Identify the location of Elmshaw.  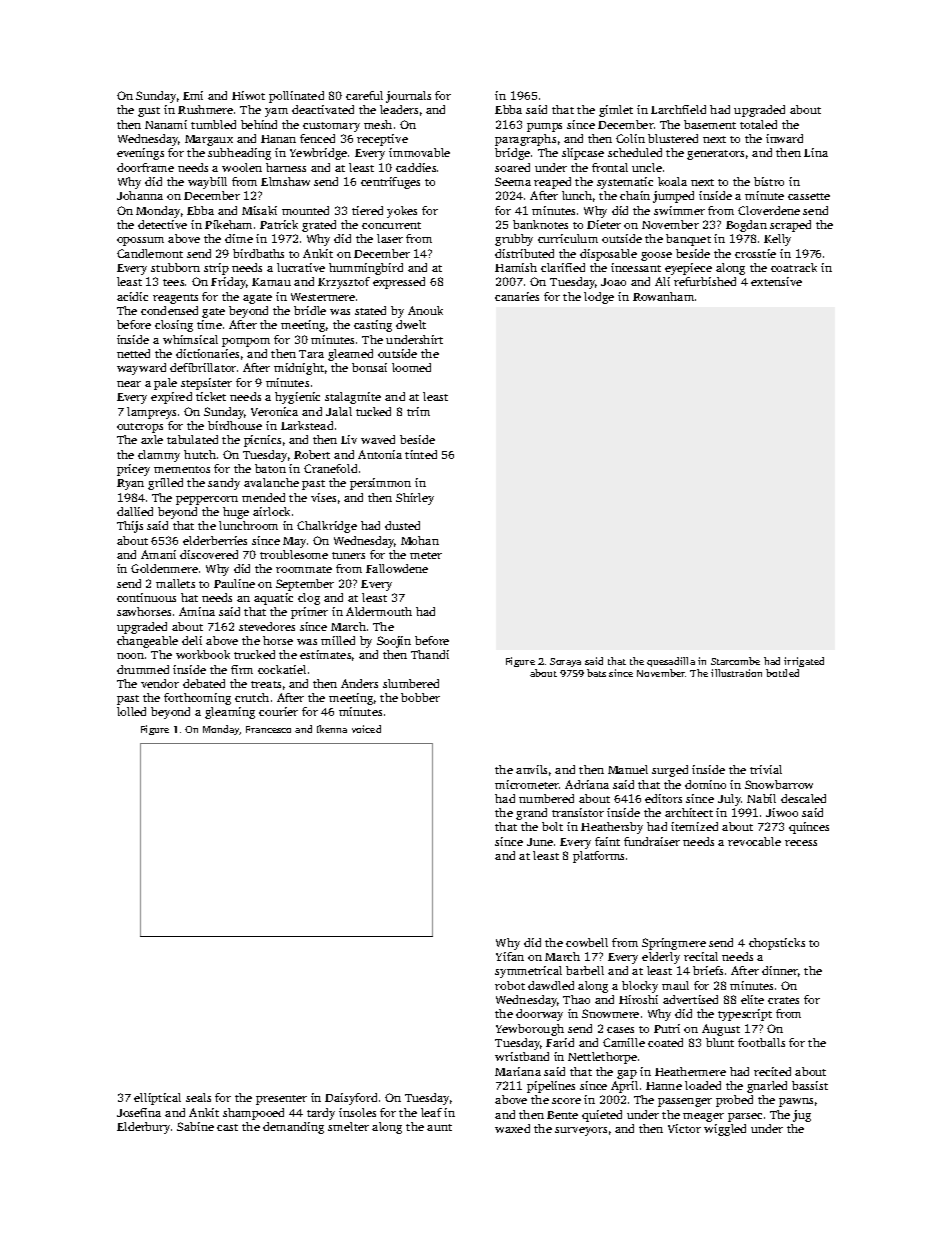
(285, 181).
